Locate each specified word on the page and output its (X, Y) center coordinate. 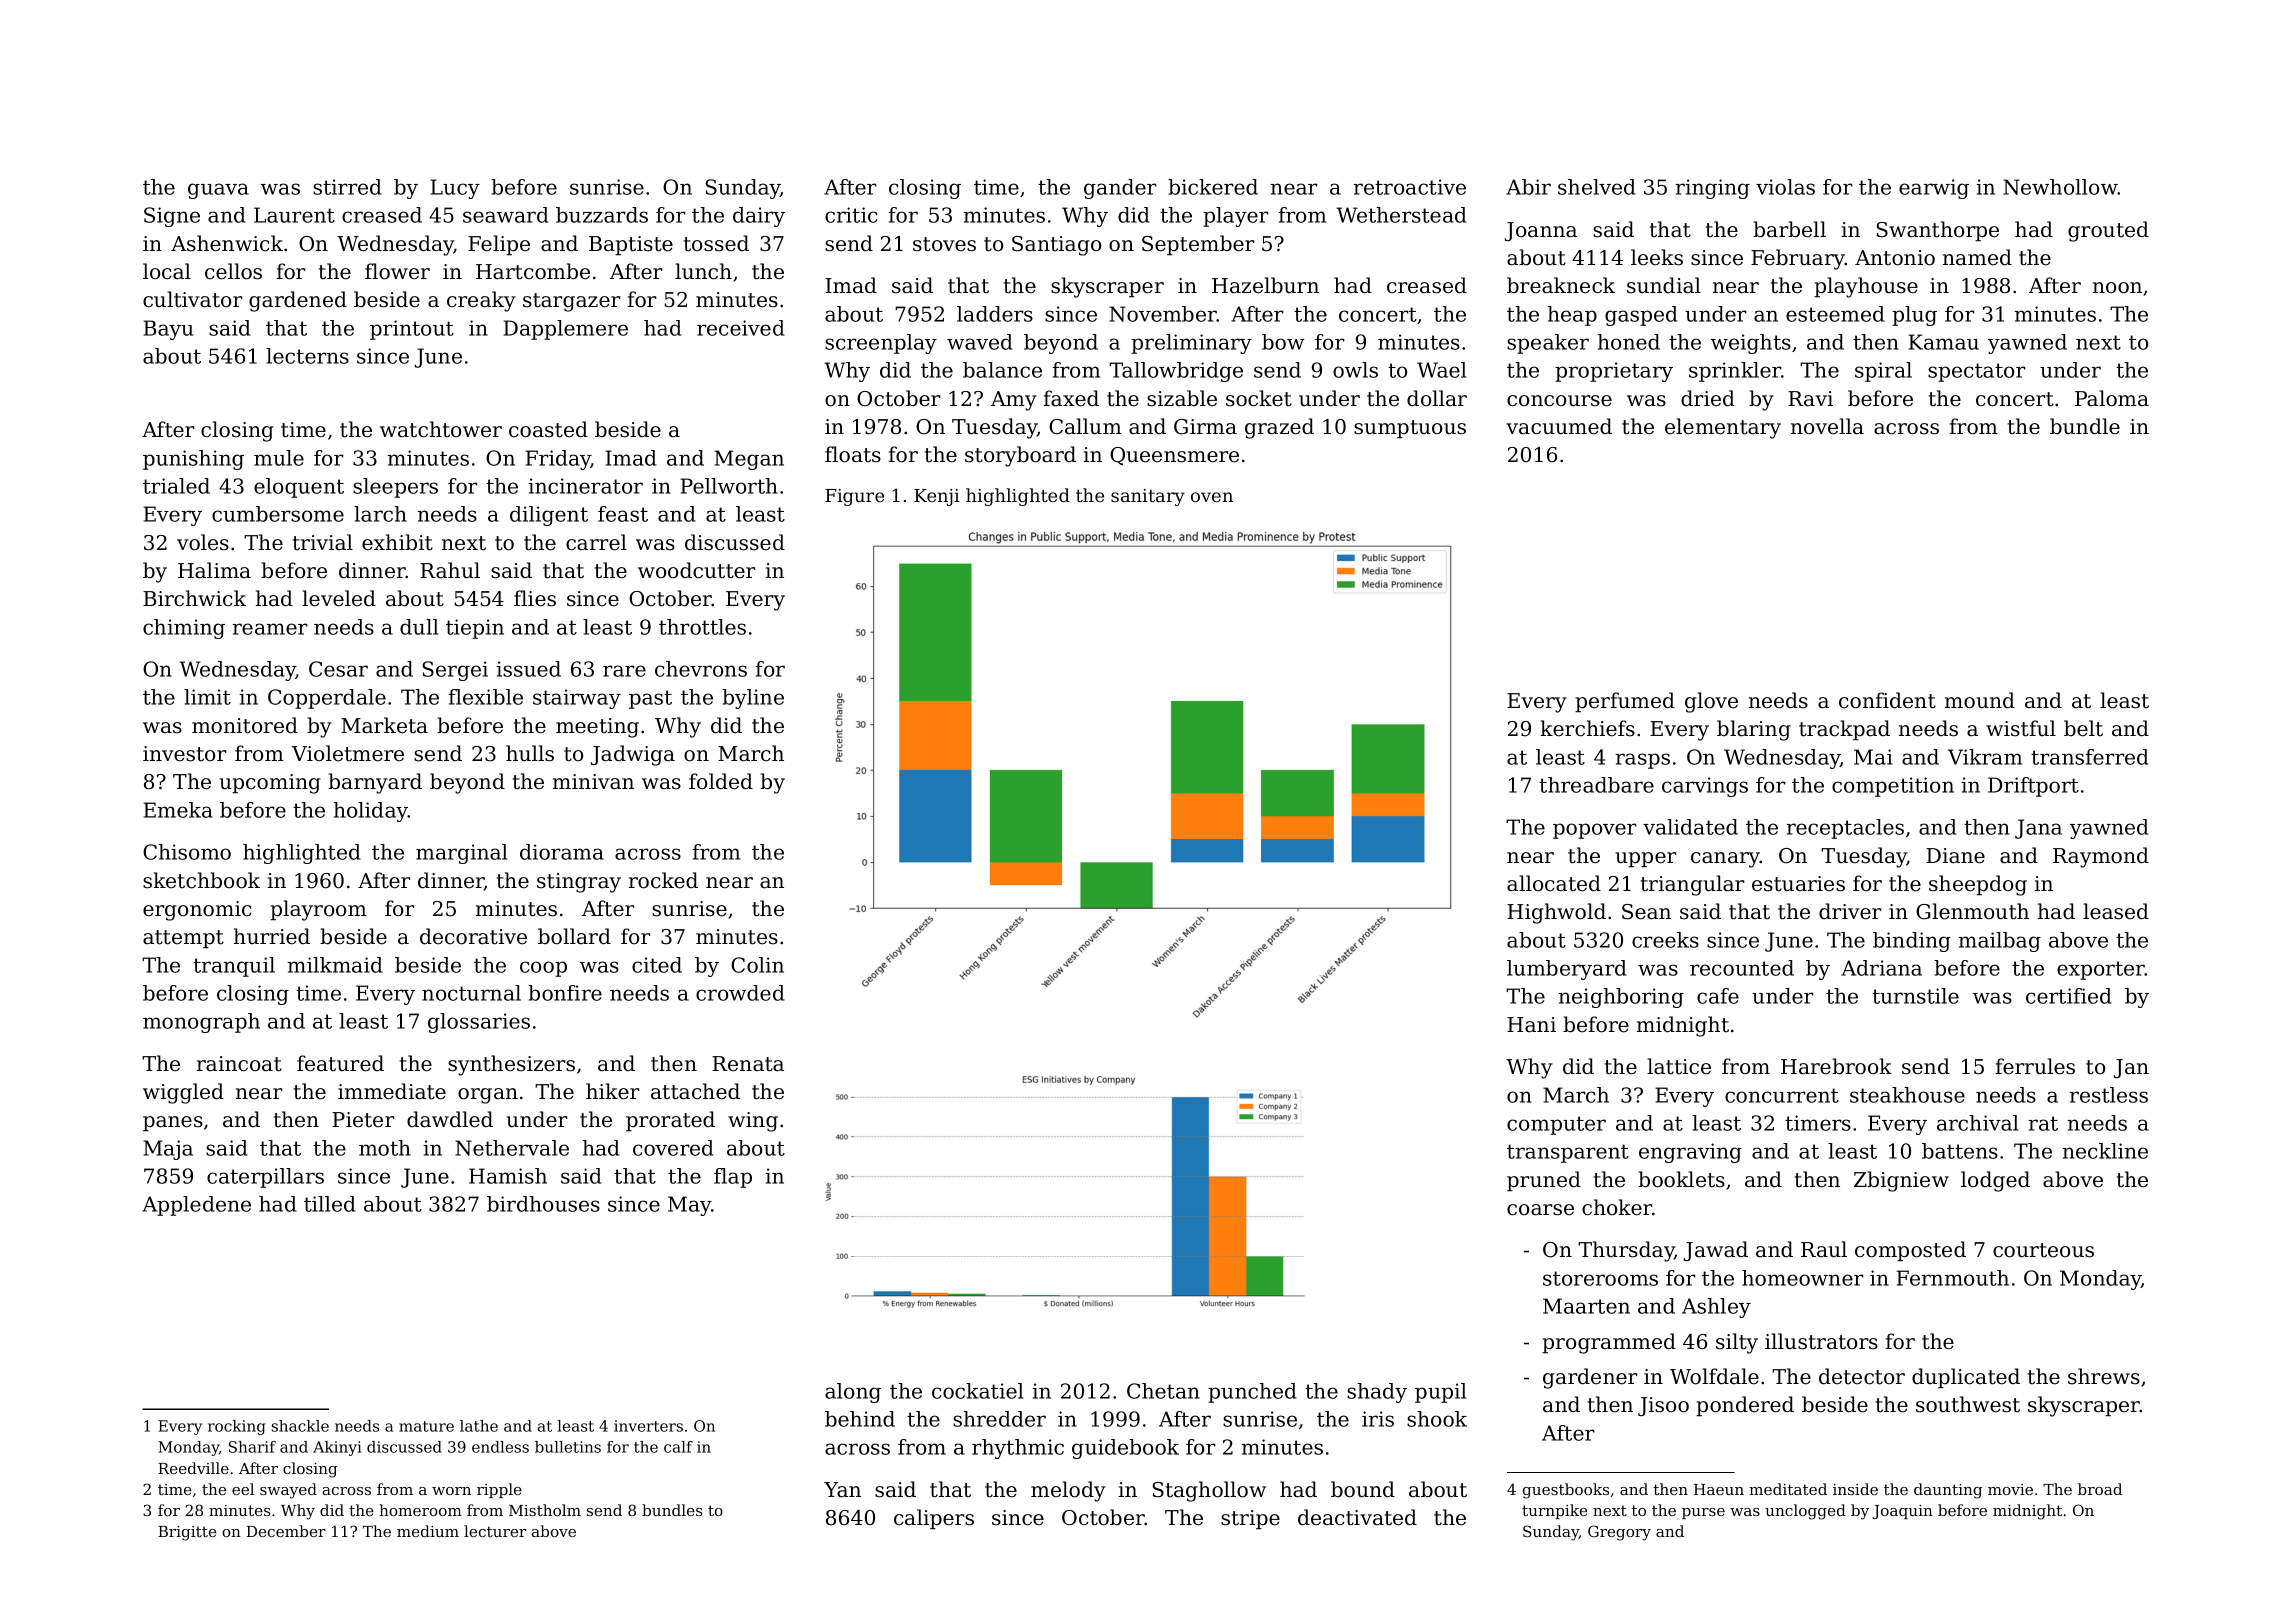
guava (218, 191)
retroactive (1410, 187)
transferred (2090, 757)
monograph (201, 1023)
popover (1595, 831)
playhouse (1866, 287)
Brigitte (187, 1533)
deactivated (1357, 1517)
